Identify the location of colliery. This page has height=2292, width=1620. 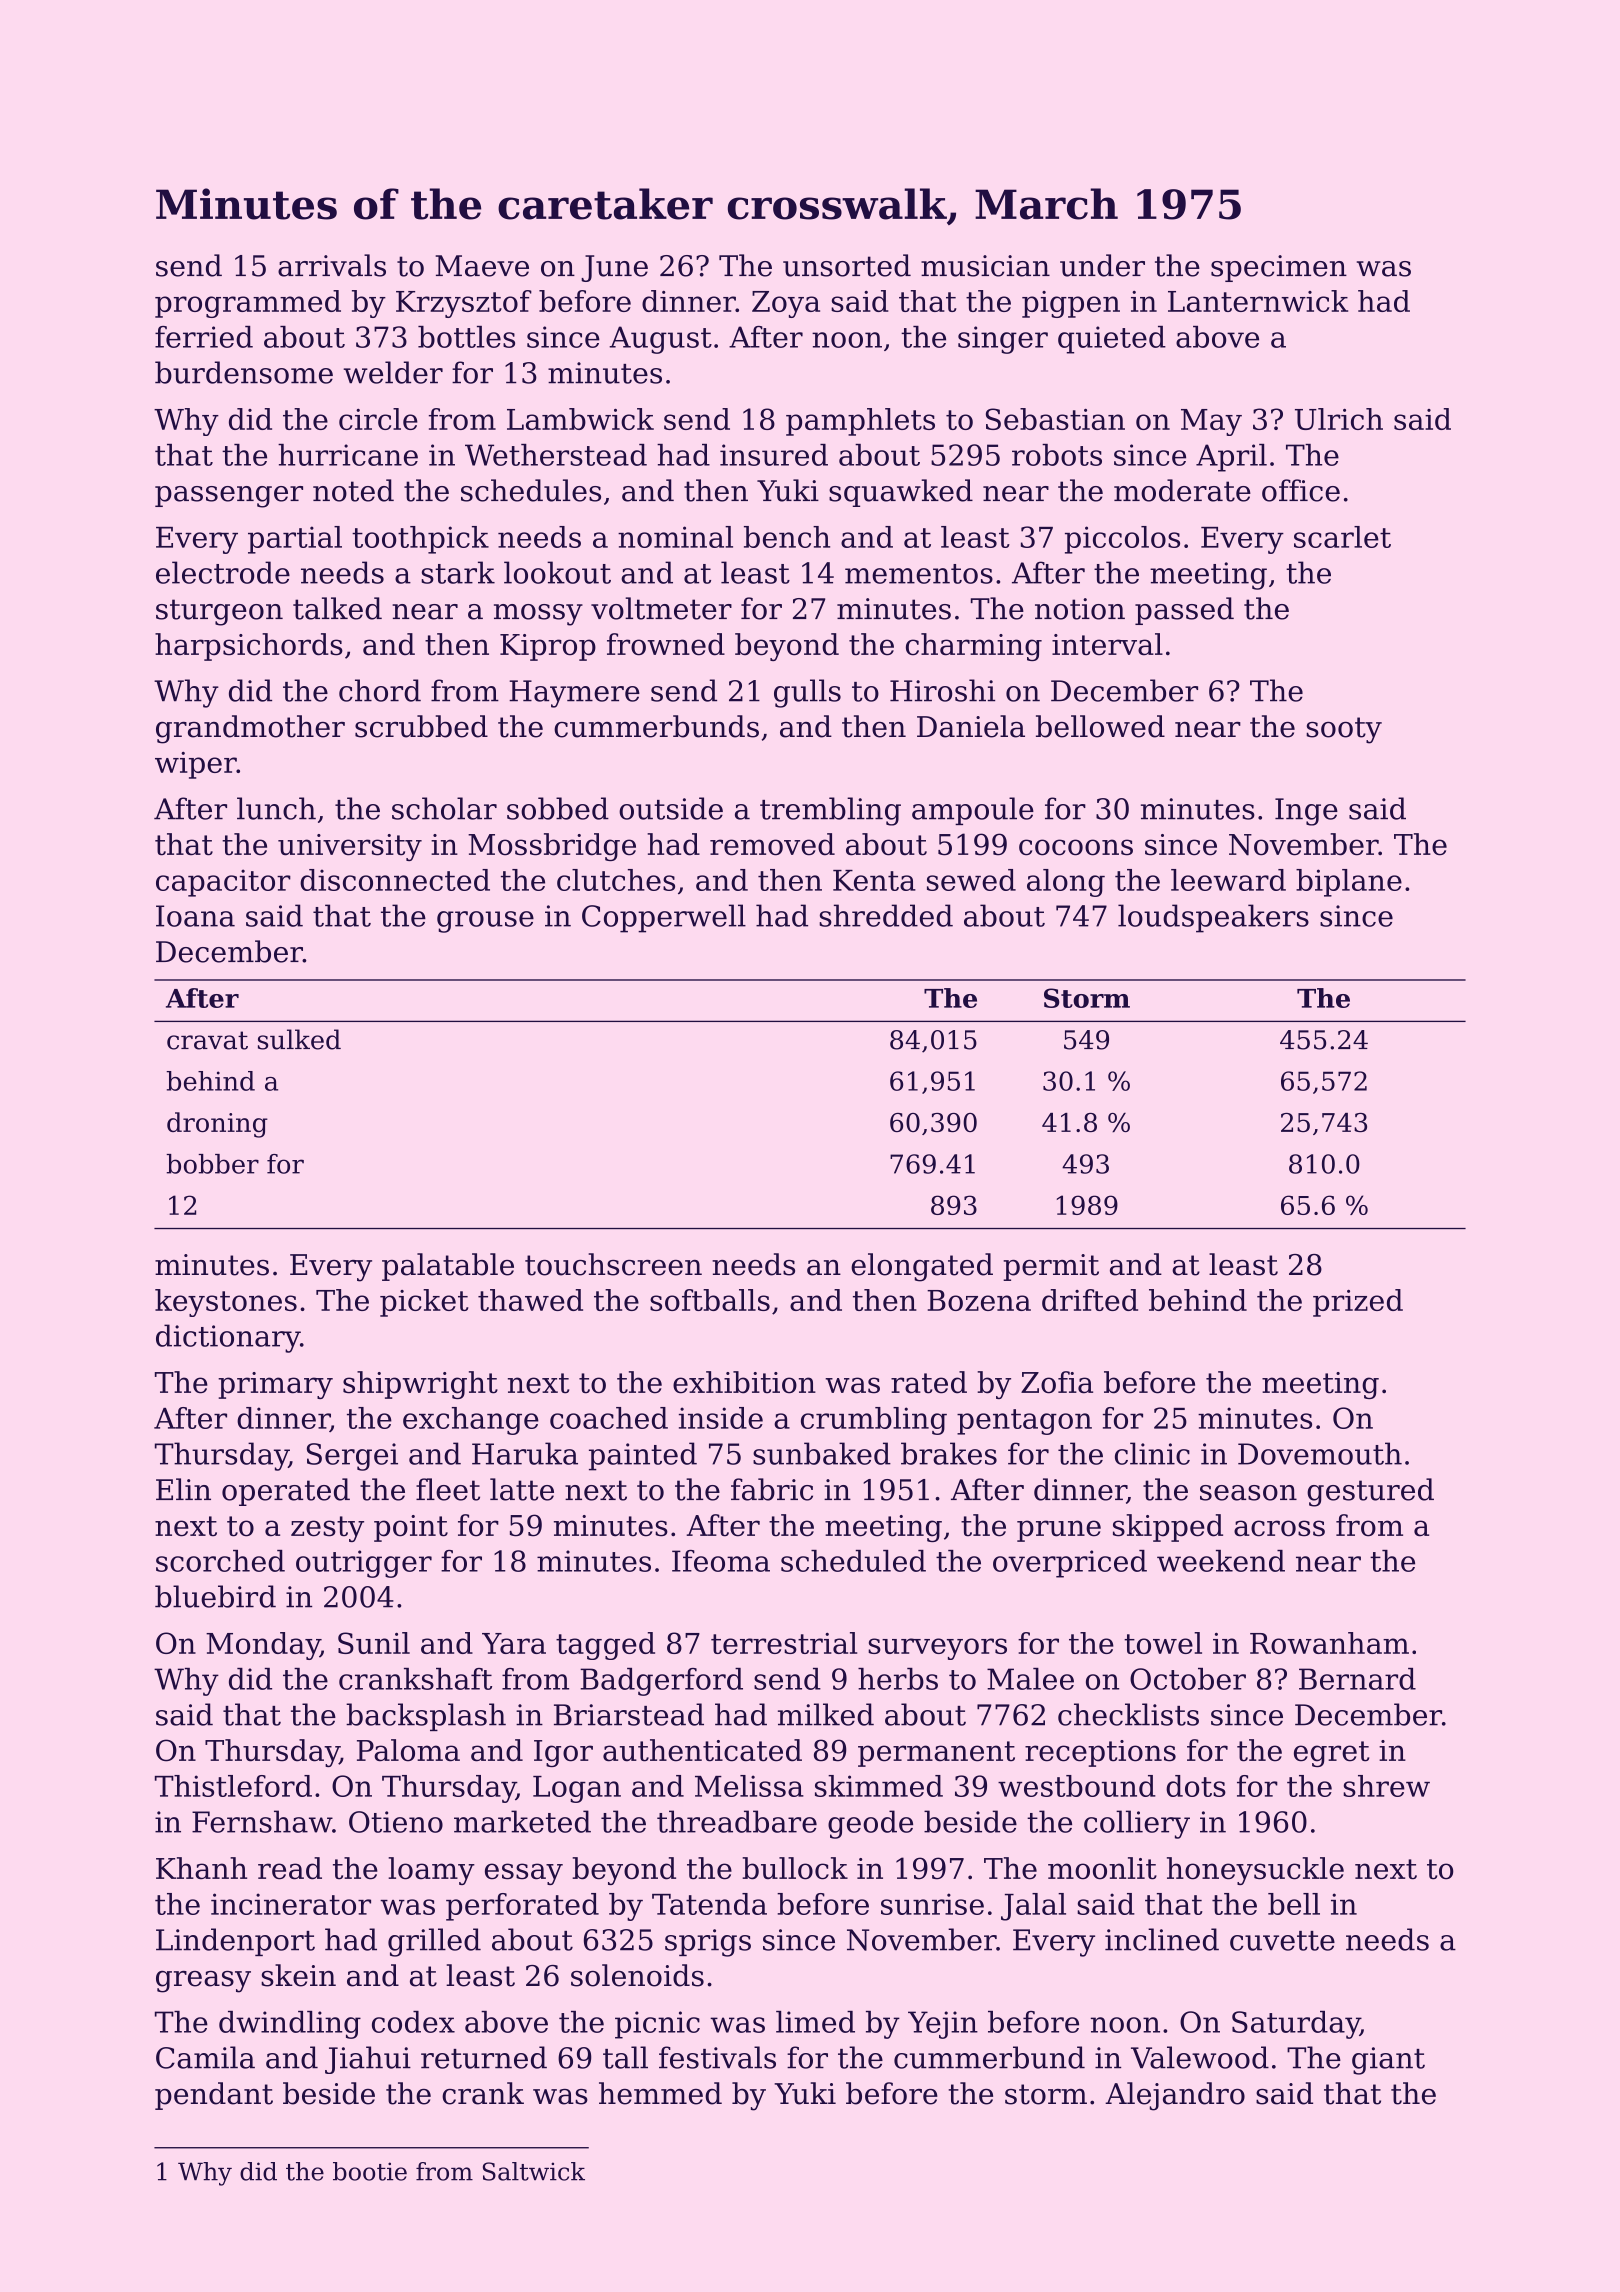
(1137, 1824).
